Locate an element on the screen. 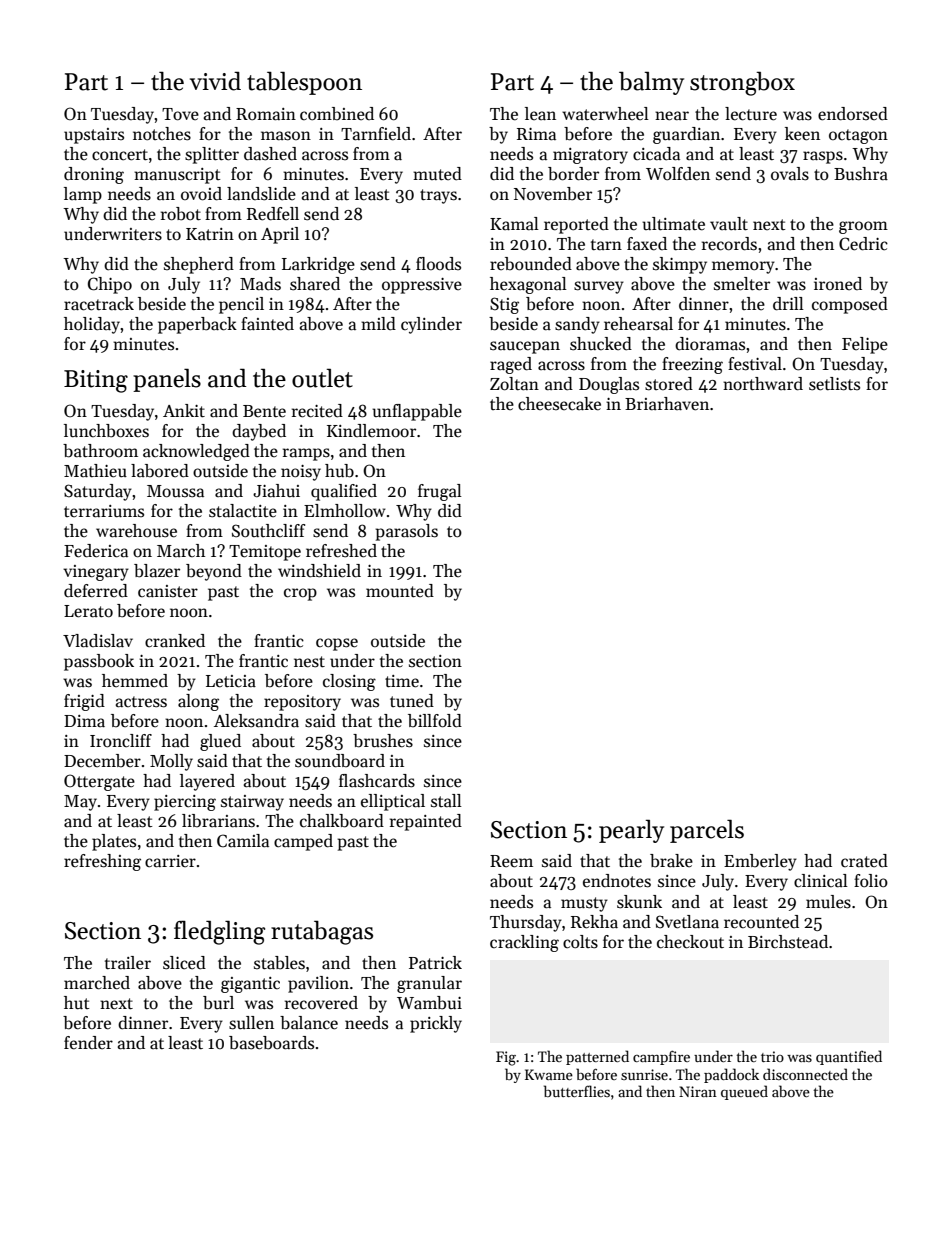  Bushra is located at coordinates (861, 174).
